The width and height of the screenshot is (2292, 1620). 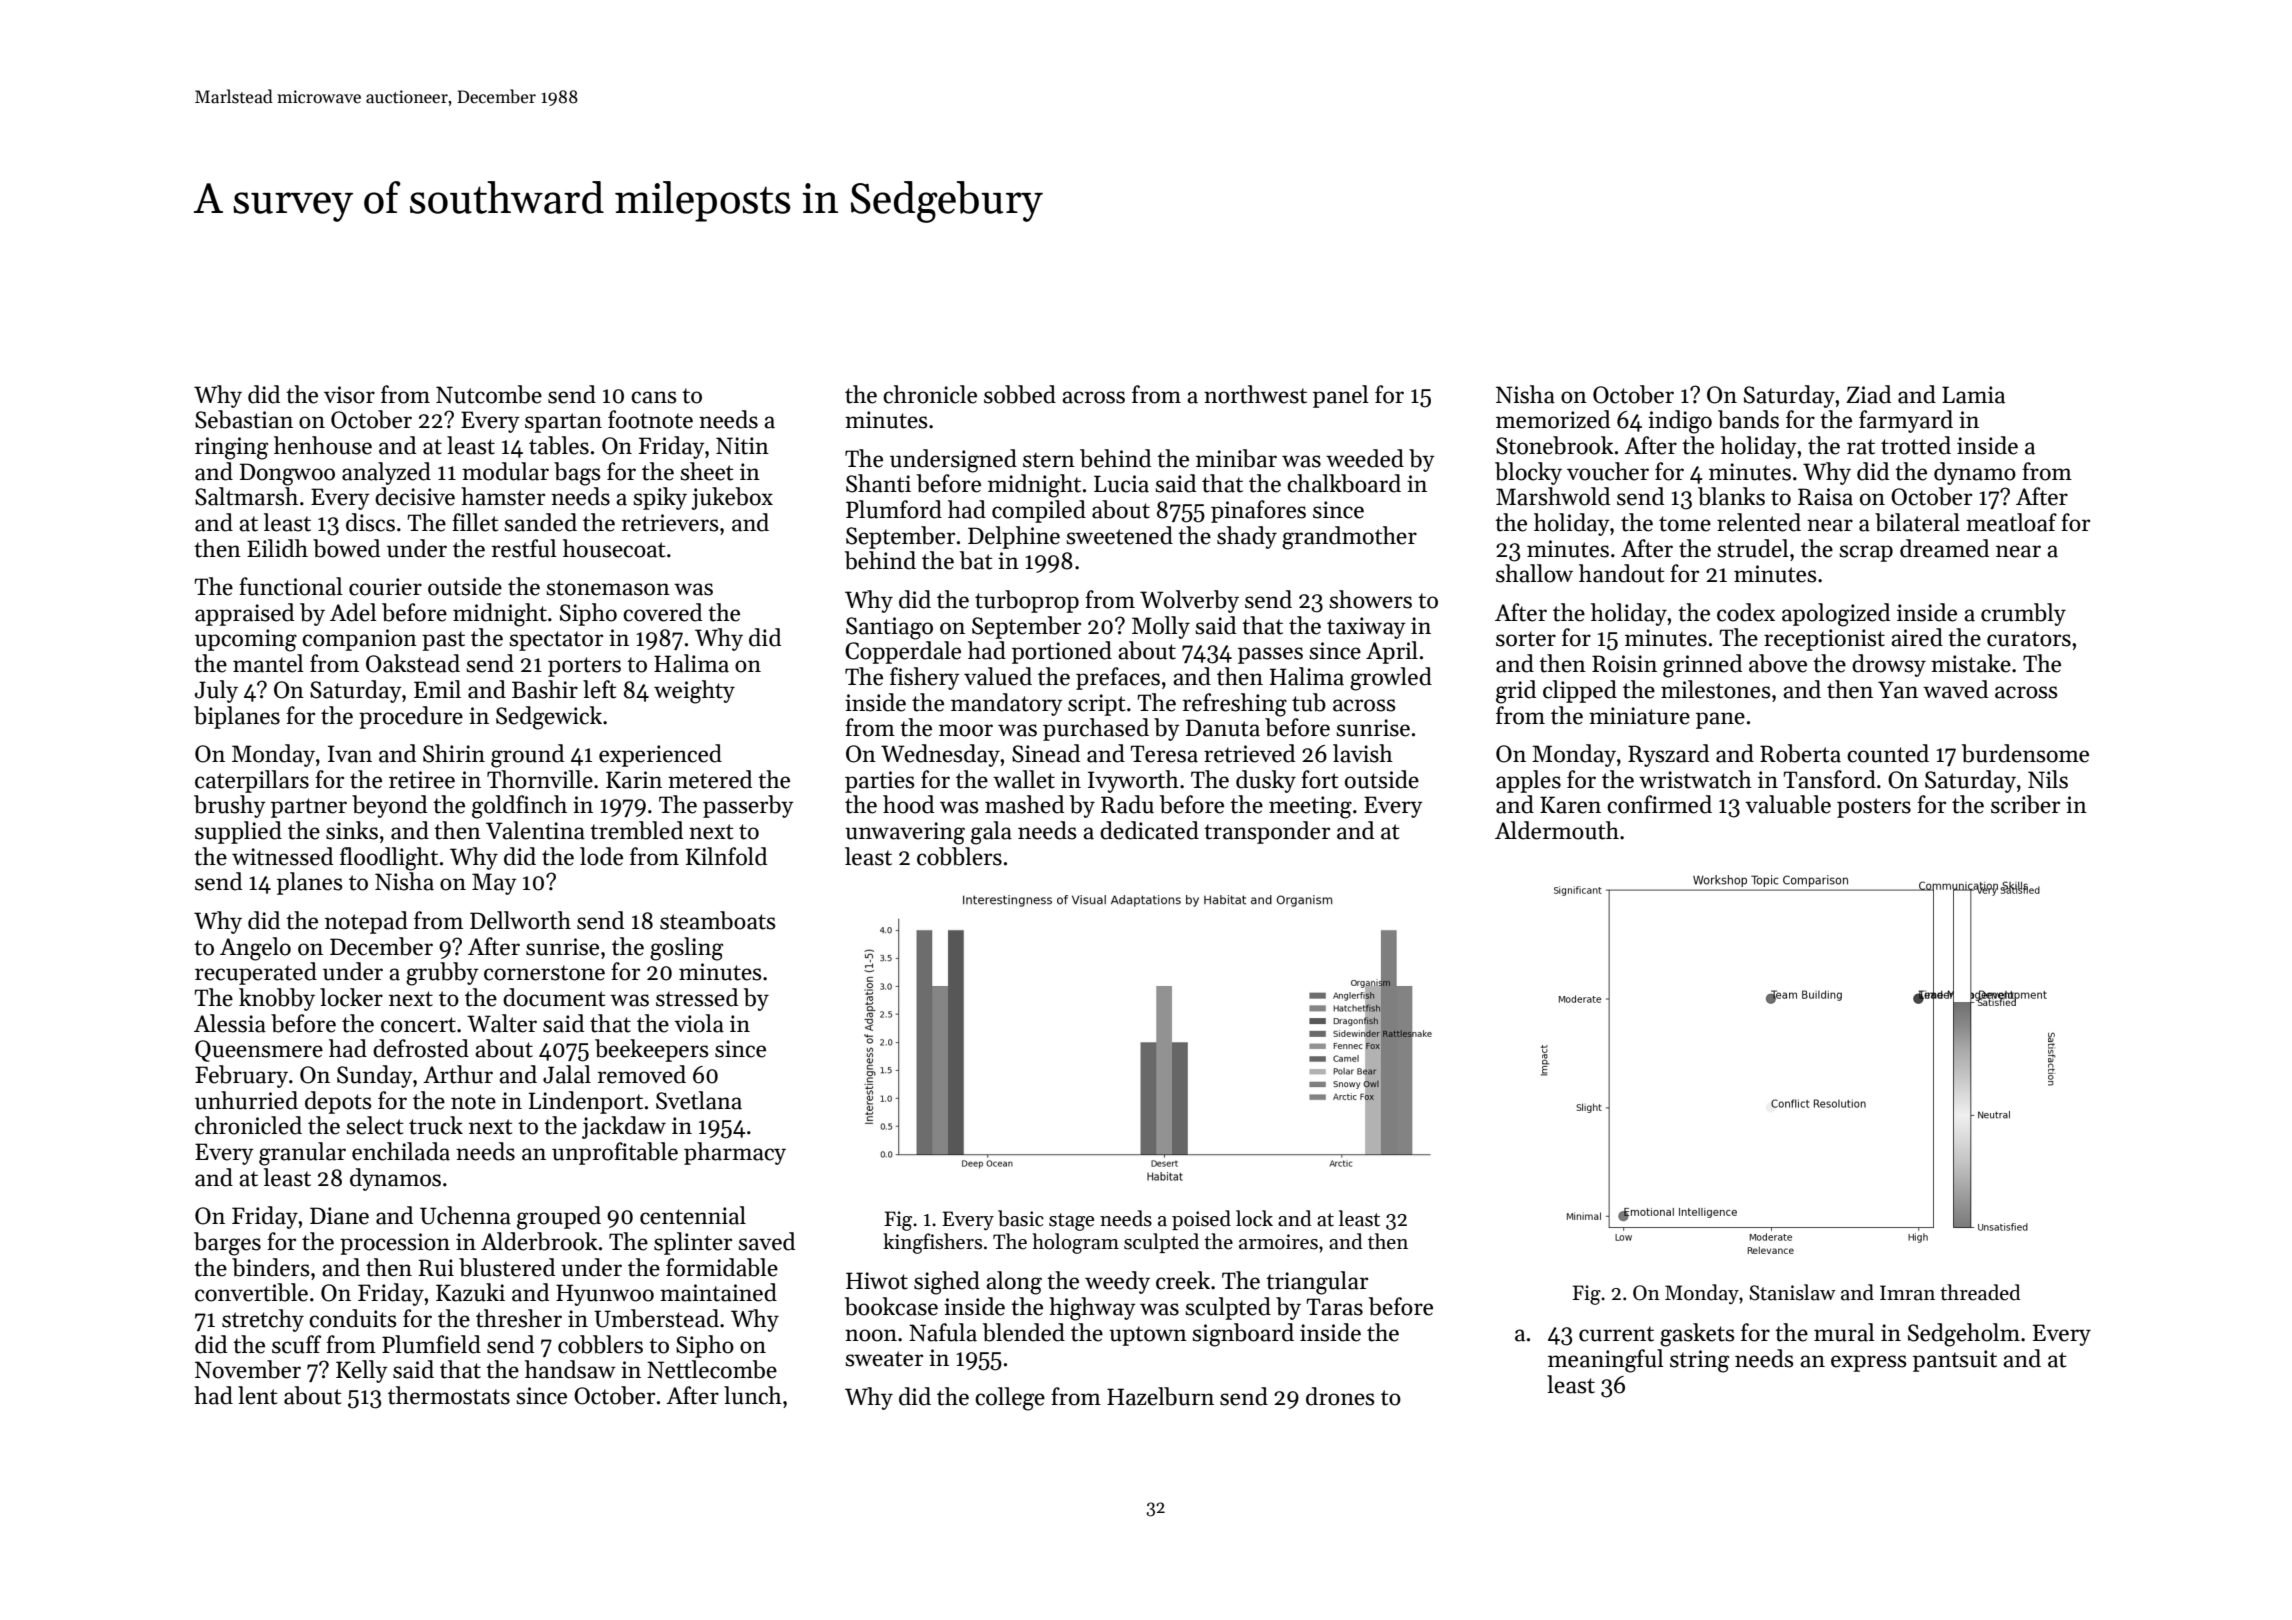 I want to click on granular, so click(x=302, y=1154).
